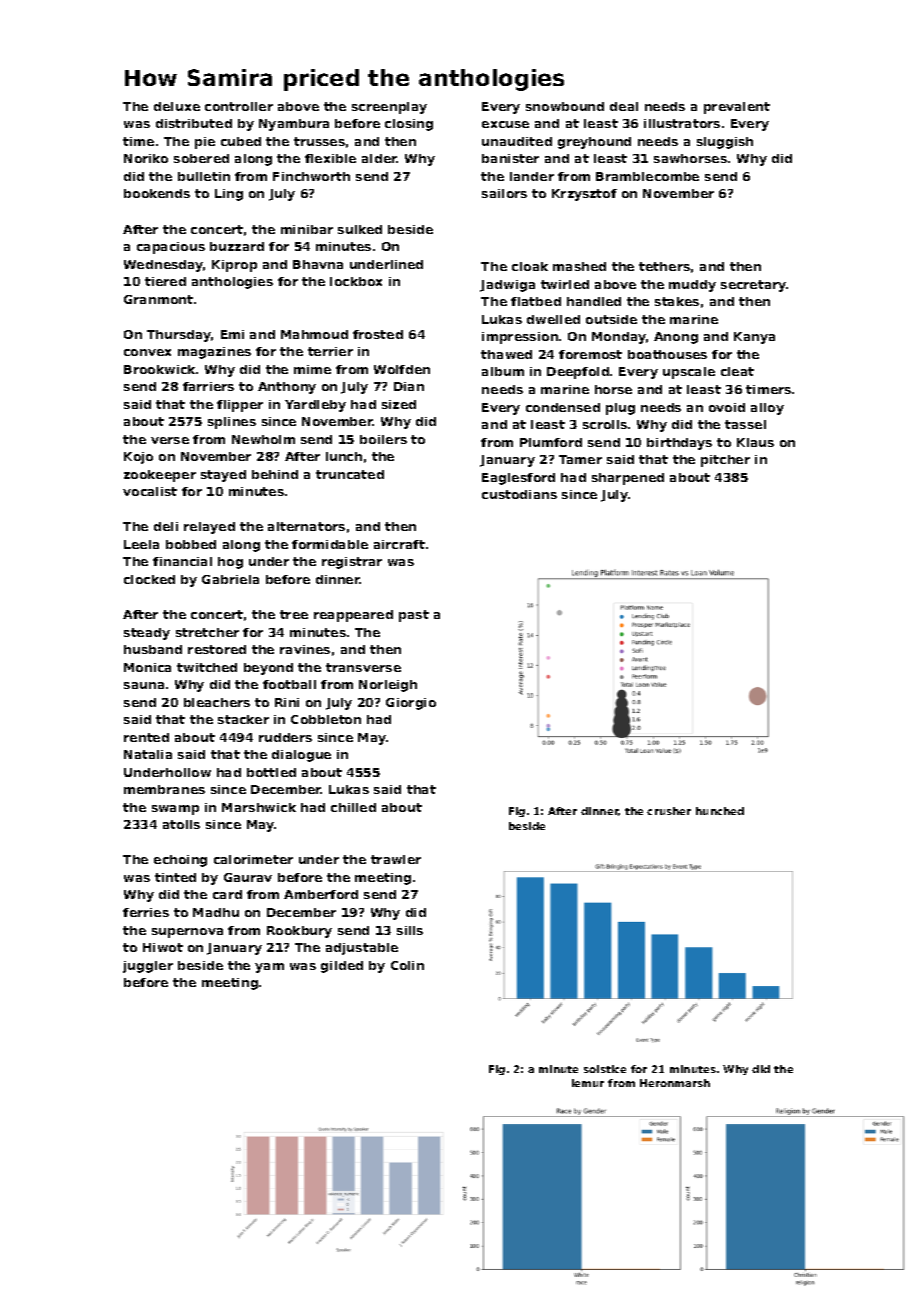  Describe the element at coordinates (507, 286) in the screenshot. I see `Jadwiga` at that location.
